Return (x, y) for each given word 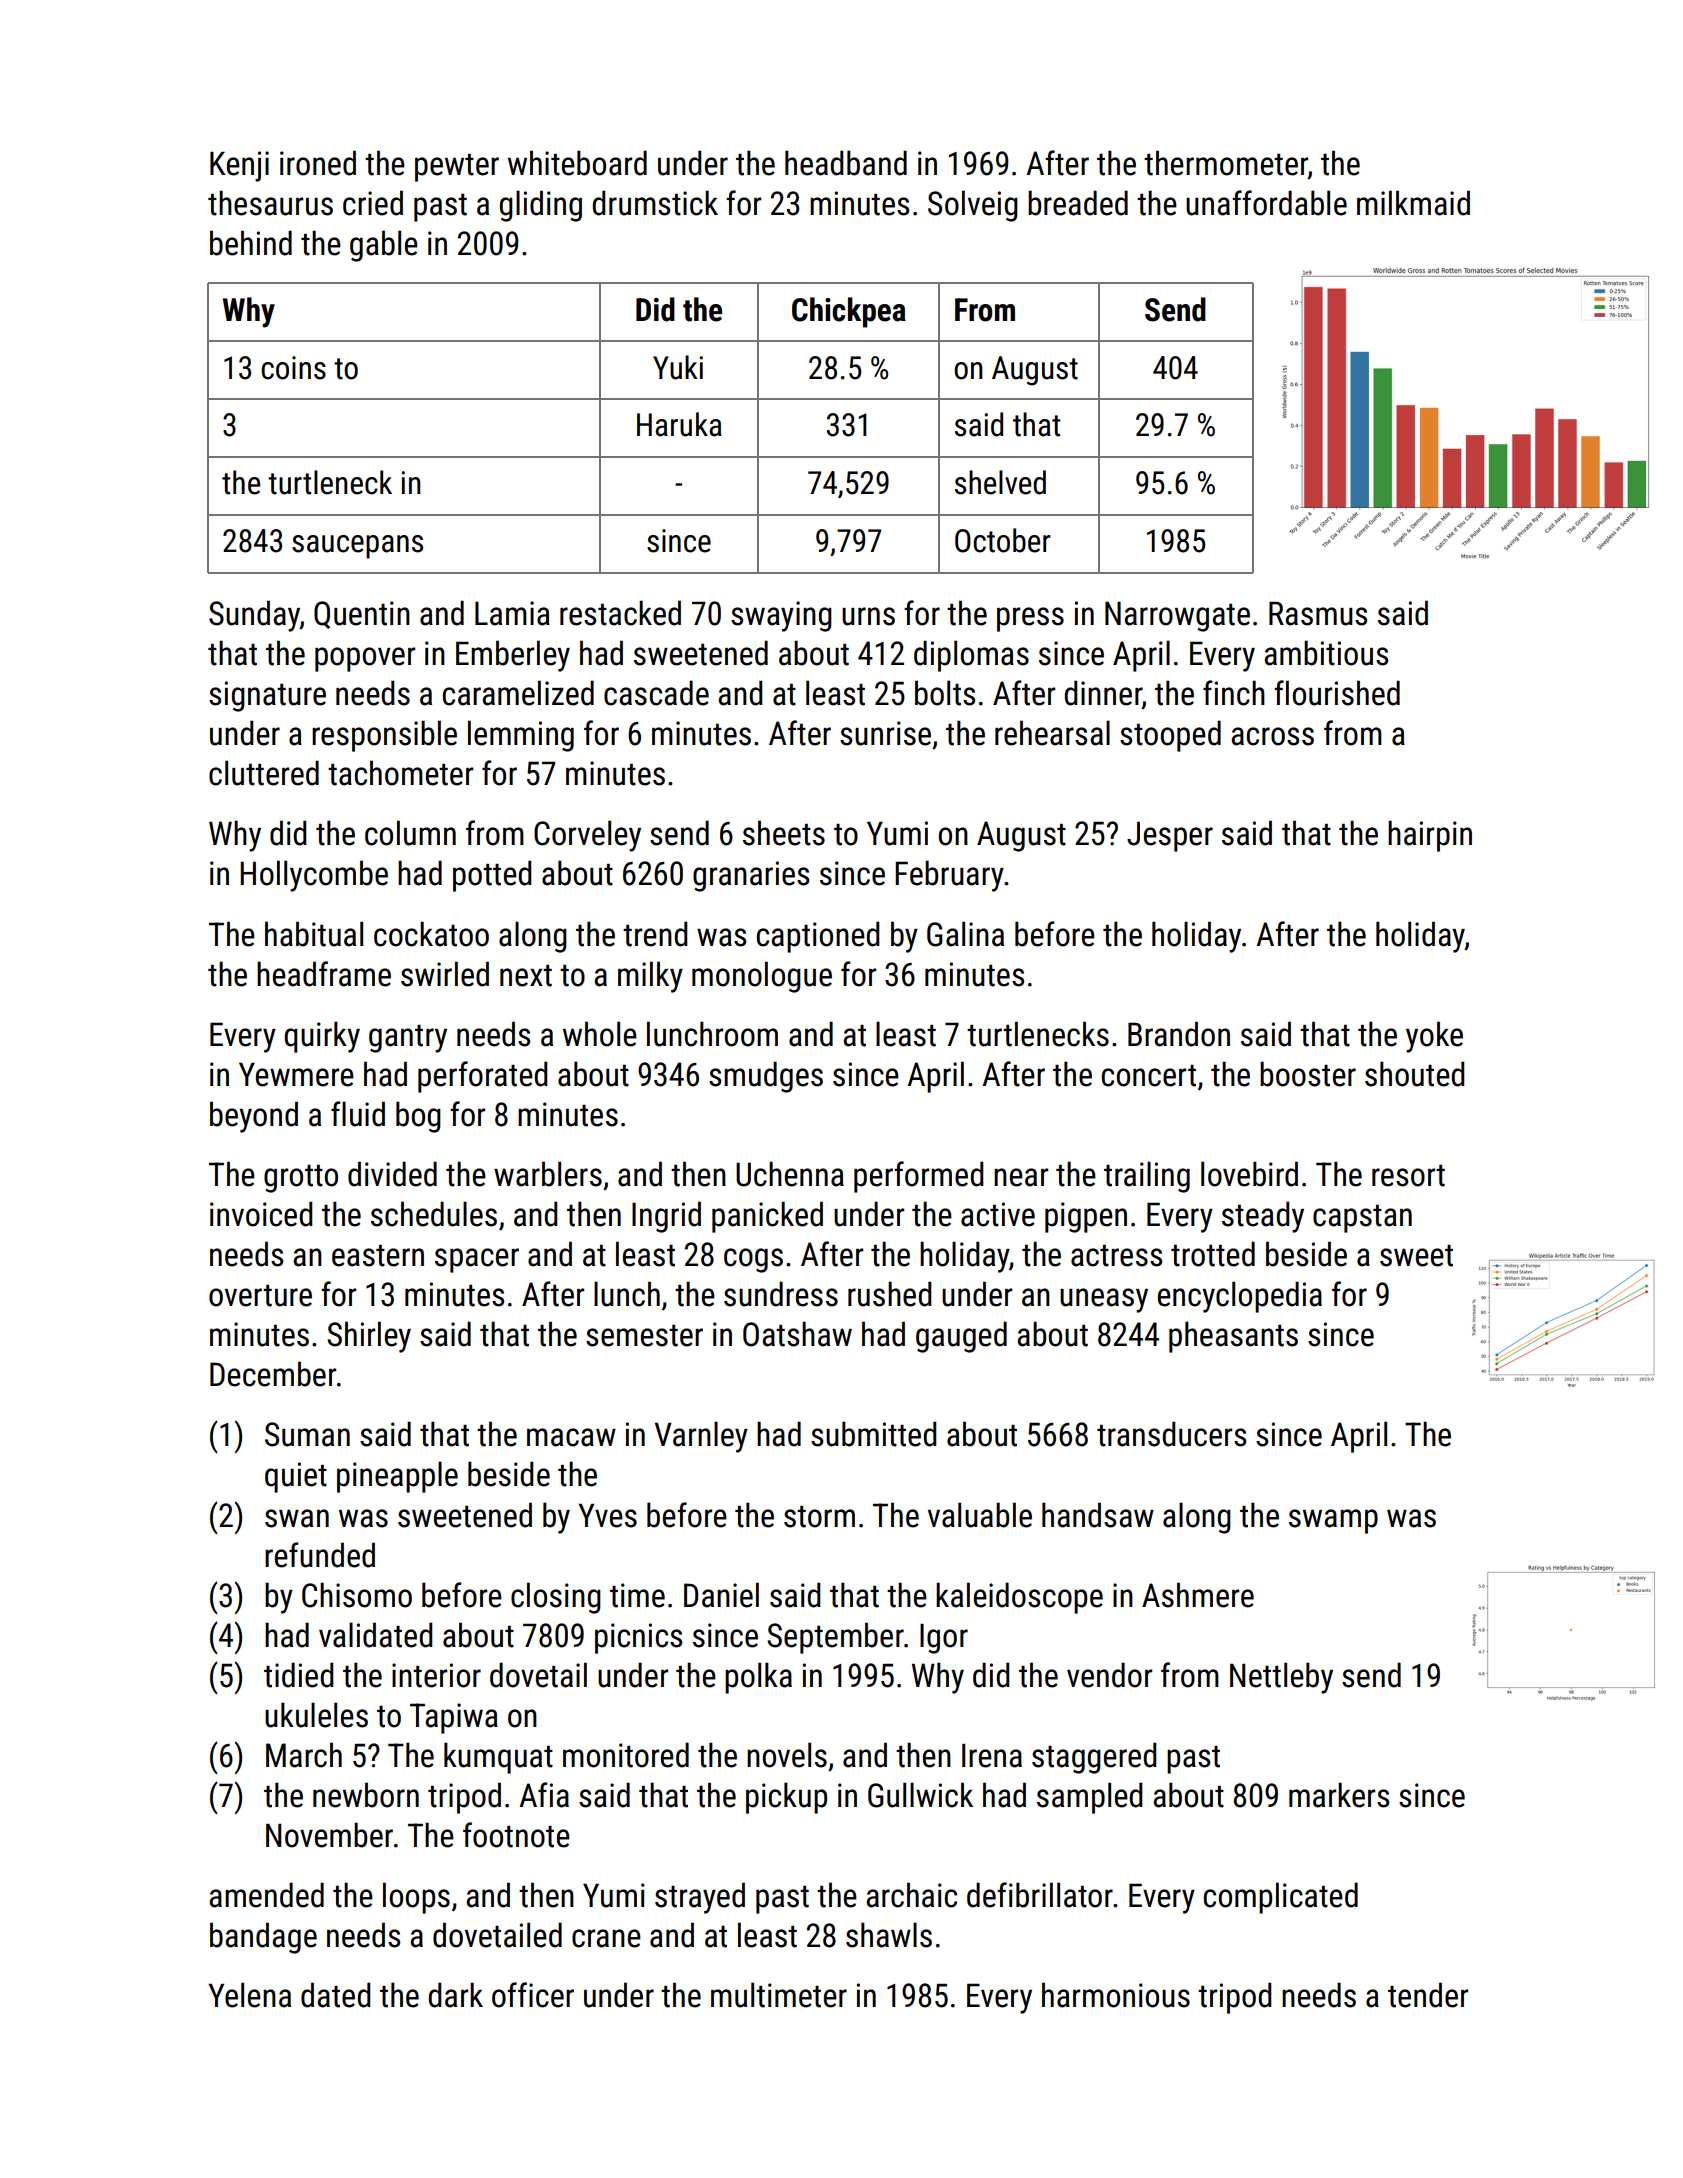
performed (919, 1177)
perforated (483, 1077)
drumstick (655, 203)
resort (1408, 1176)
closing (556, 1598)
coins (293, 368)
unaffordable (1266, 203)
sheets (784, 833)
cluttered (264, 773)
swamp (1333, 1521)
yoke (1434, 1037)
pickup (786, 1798)
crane (606, 1938)
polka (758, 1678)
